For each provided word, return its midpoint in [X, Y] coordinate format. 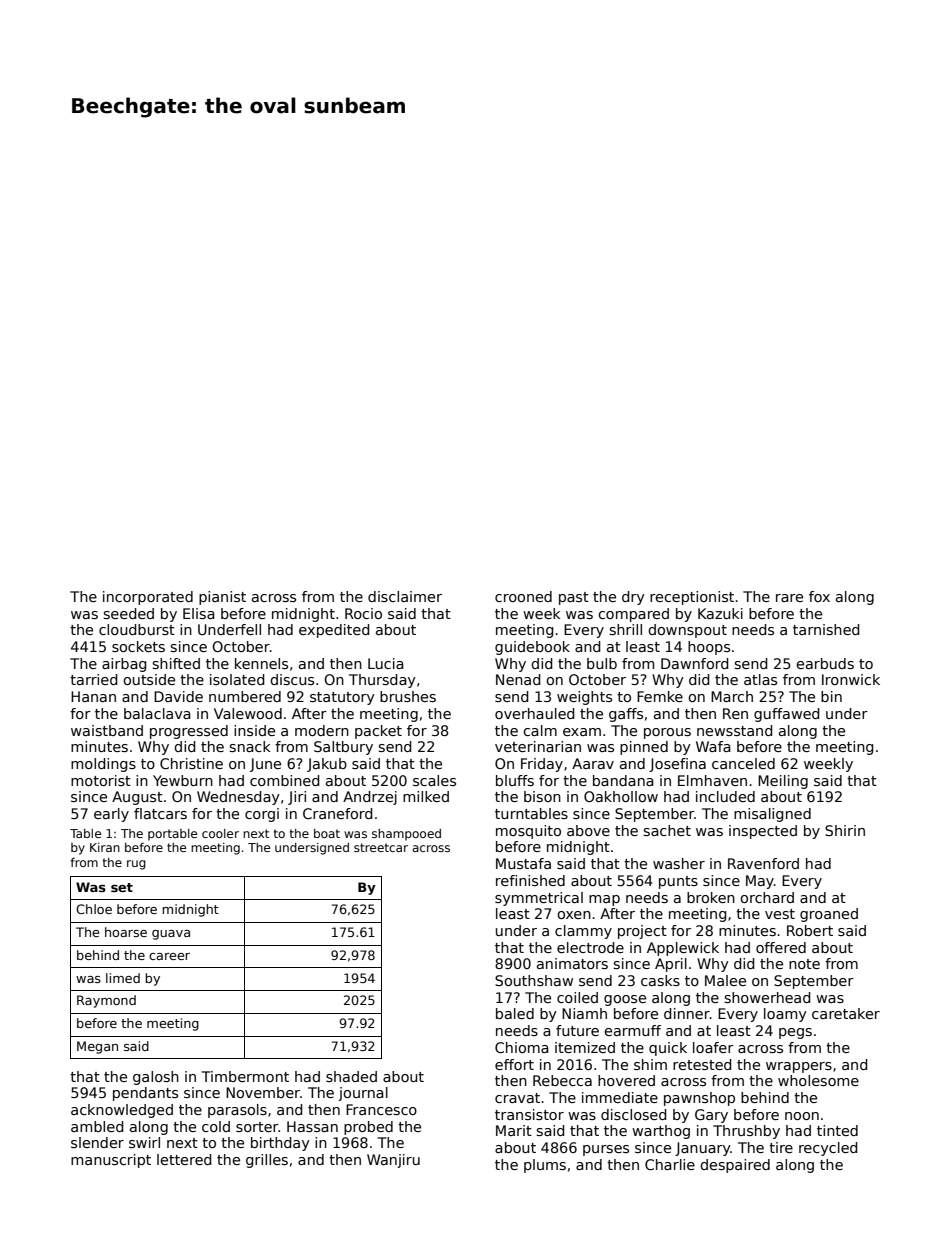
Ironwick [851, 679]
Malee [725, 980]
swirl [144, 1142]
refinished [530, 880]
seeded [129, 613]
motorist [101, 780]
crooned [523, 596]
